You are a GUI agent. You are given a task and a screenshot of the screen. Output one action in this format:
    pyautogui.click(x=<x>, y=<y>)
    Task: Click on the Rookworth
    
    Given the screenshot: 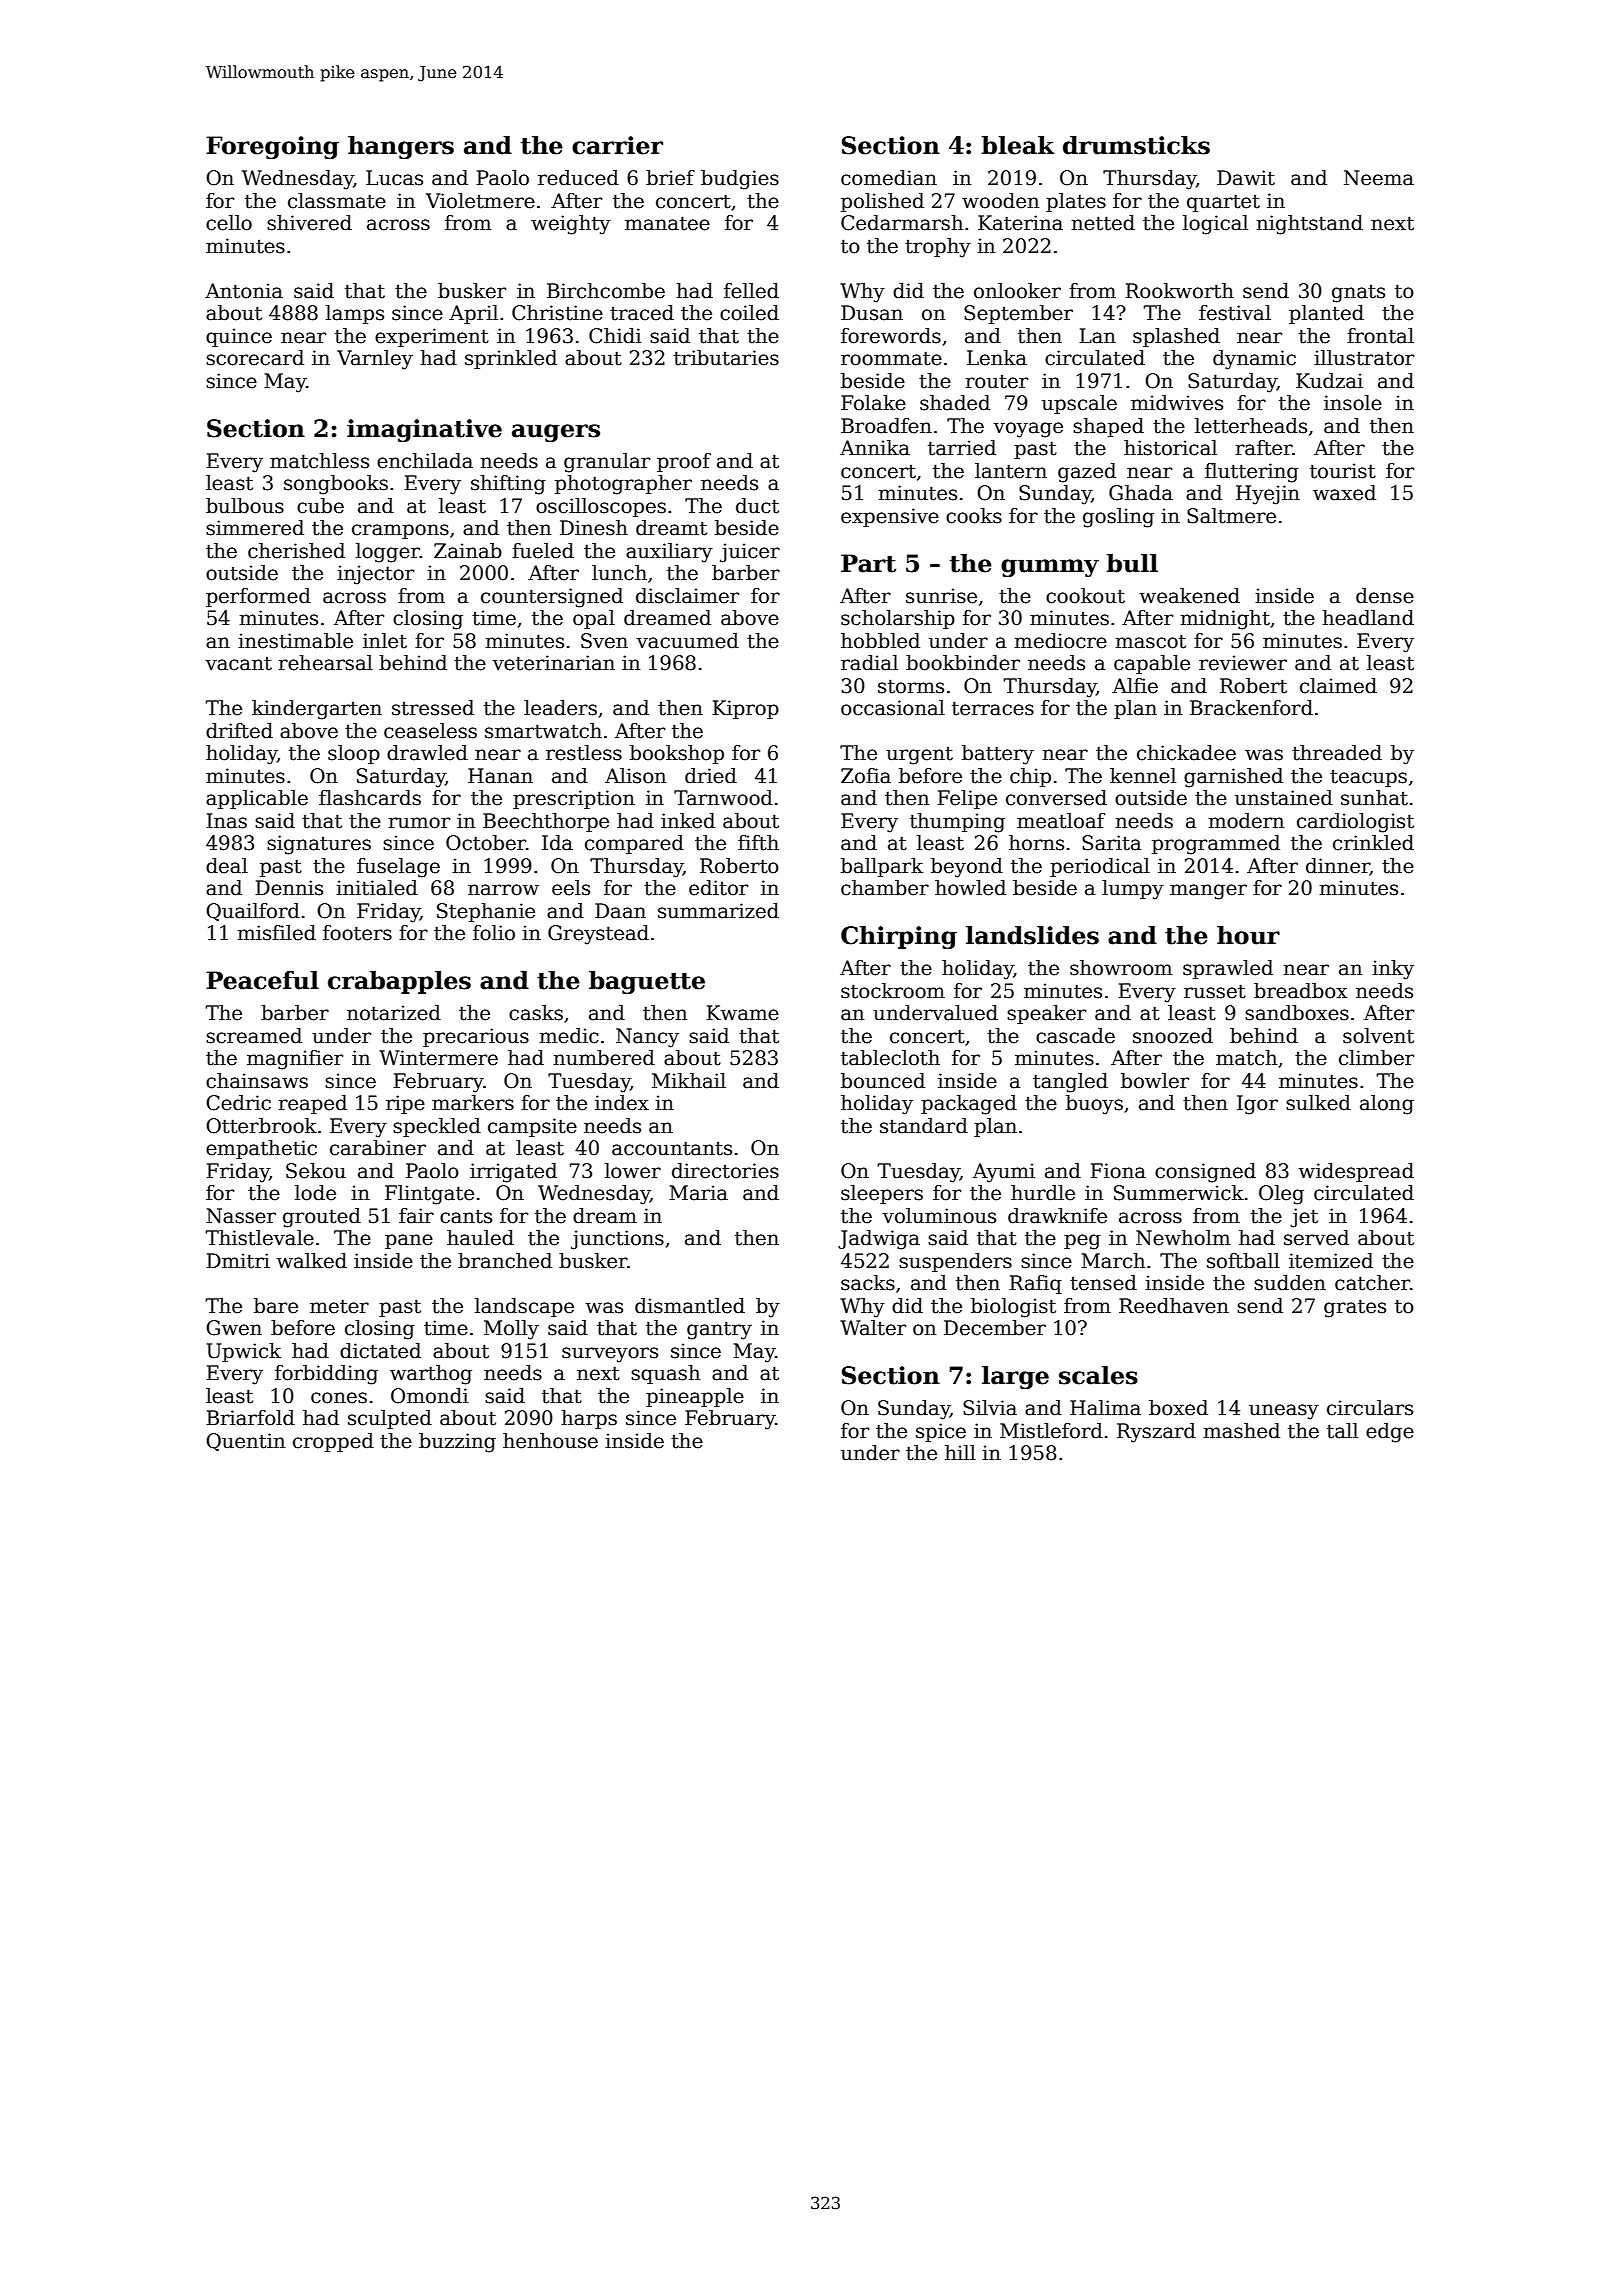 What is the action you would take?
    pyautogui.click(x=1179, y=291)
